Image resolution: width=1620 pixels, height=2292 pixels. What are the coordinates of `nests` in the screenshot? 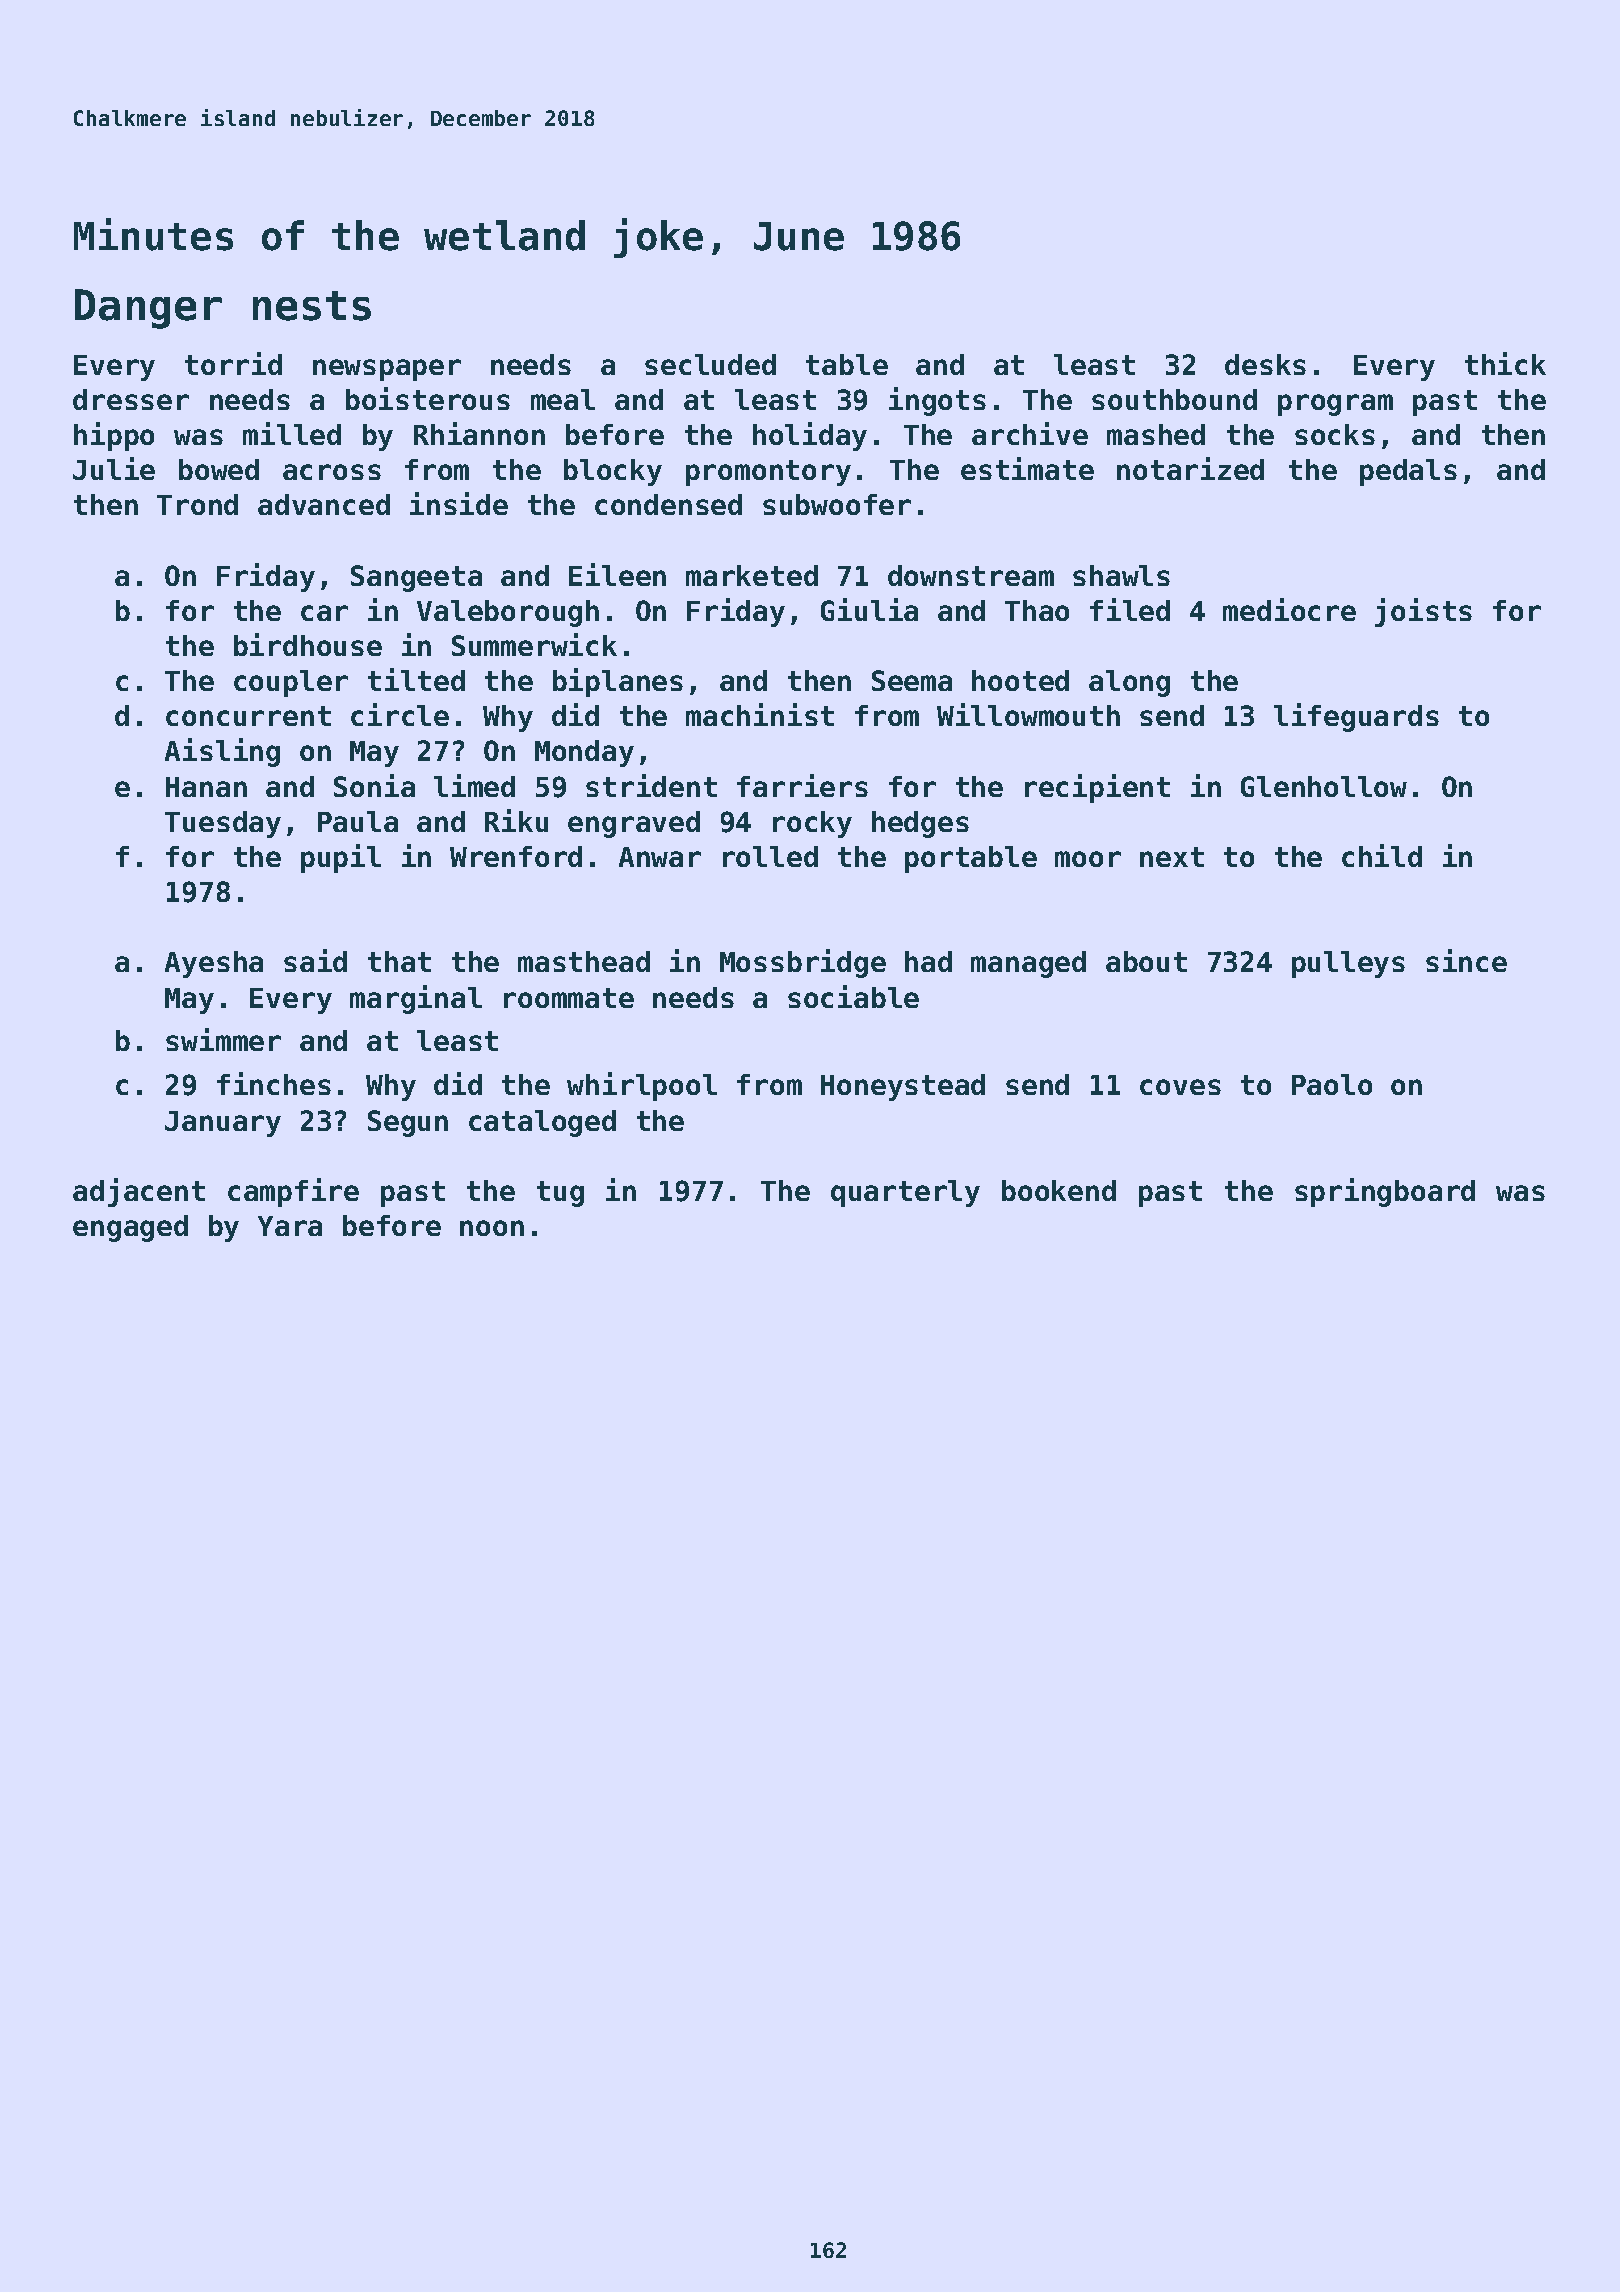 It's located at (312, 306).
